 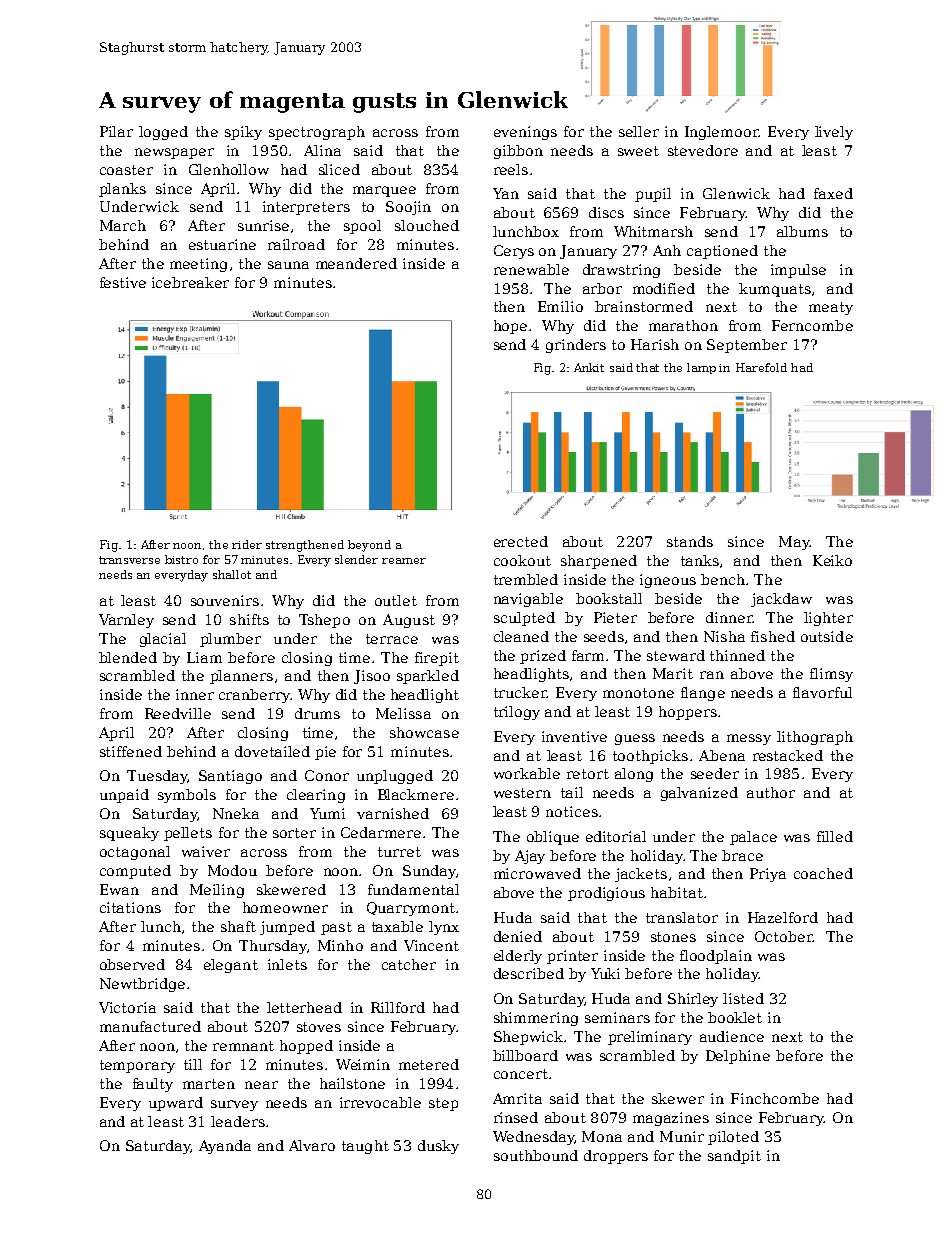 What do you see at coordinates (802, 231) in the screenshot?
I see `albums` at bounding box center [802, 231].
